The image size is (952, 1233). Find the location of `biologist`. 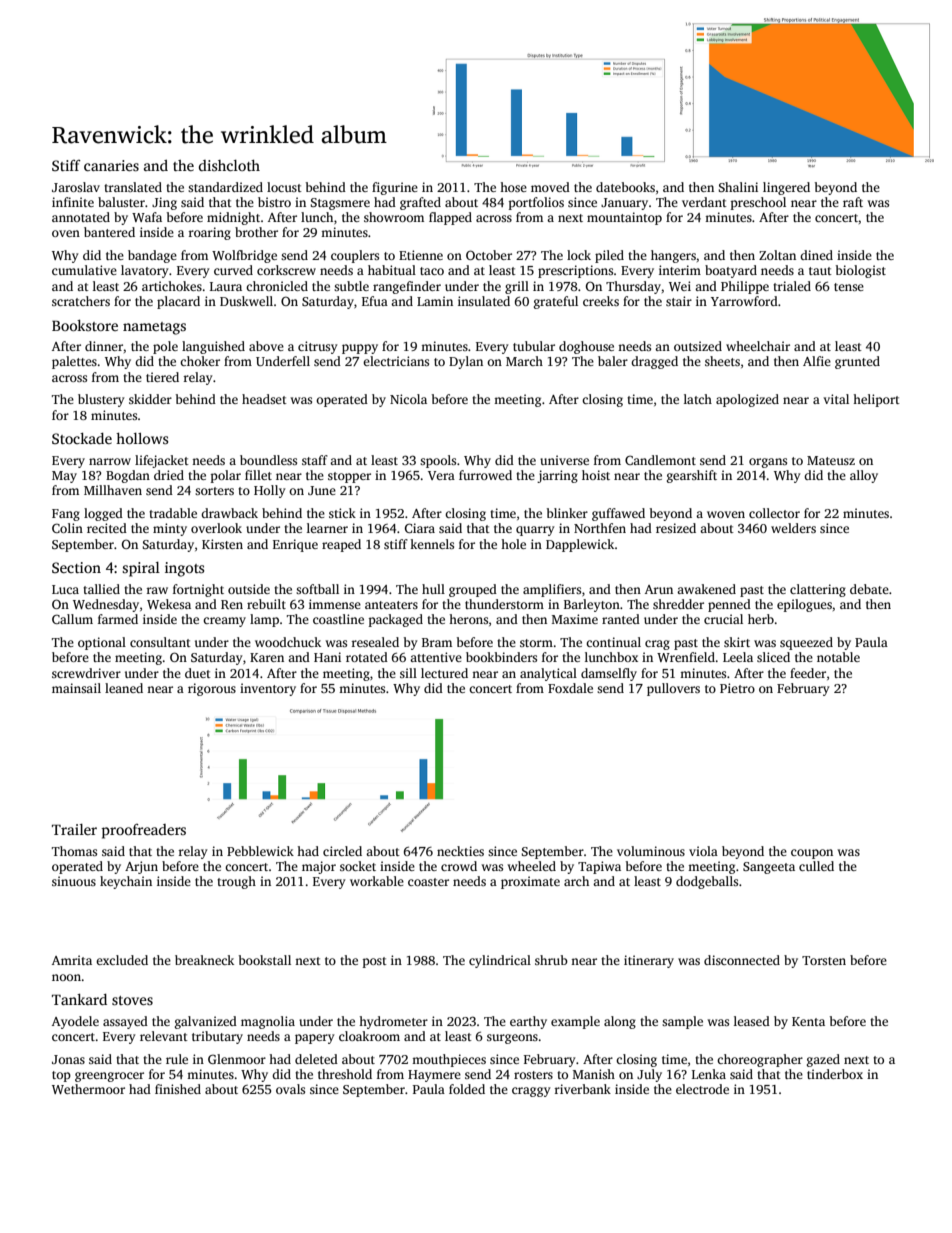

biologist is located at coordinates (861, 271).
